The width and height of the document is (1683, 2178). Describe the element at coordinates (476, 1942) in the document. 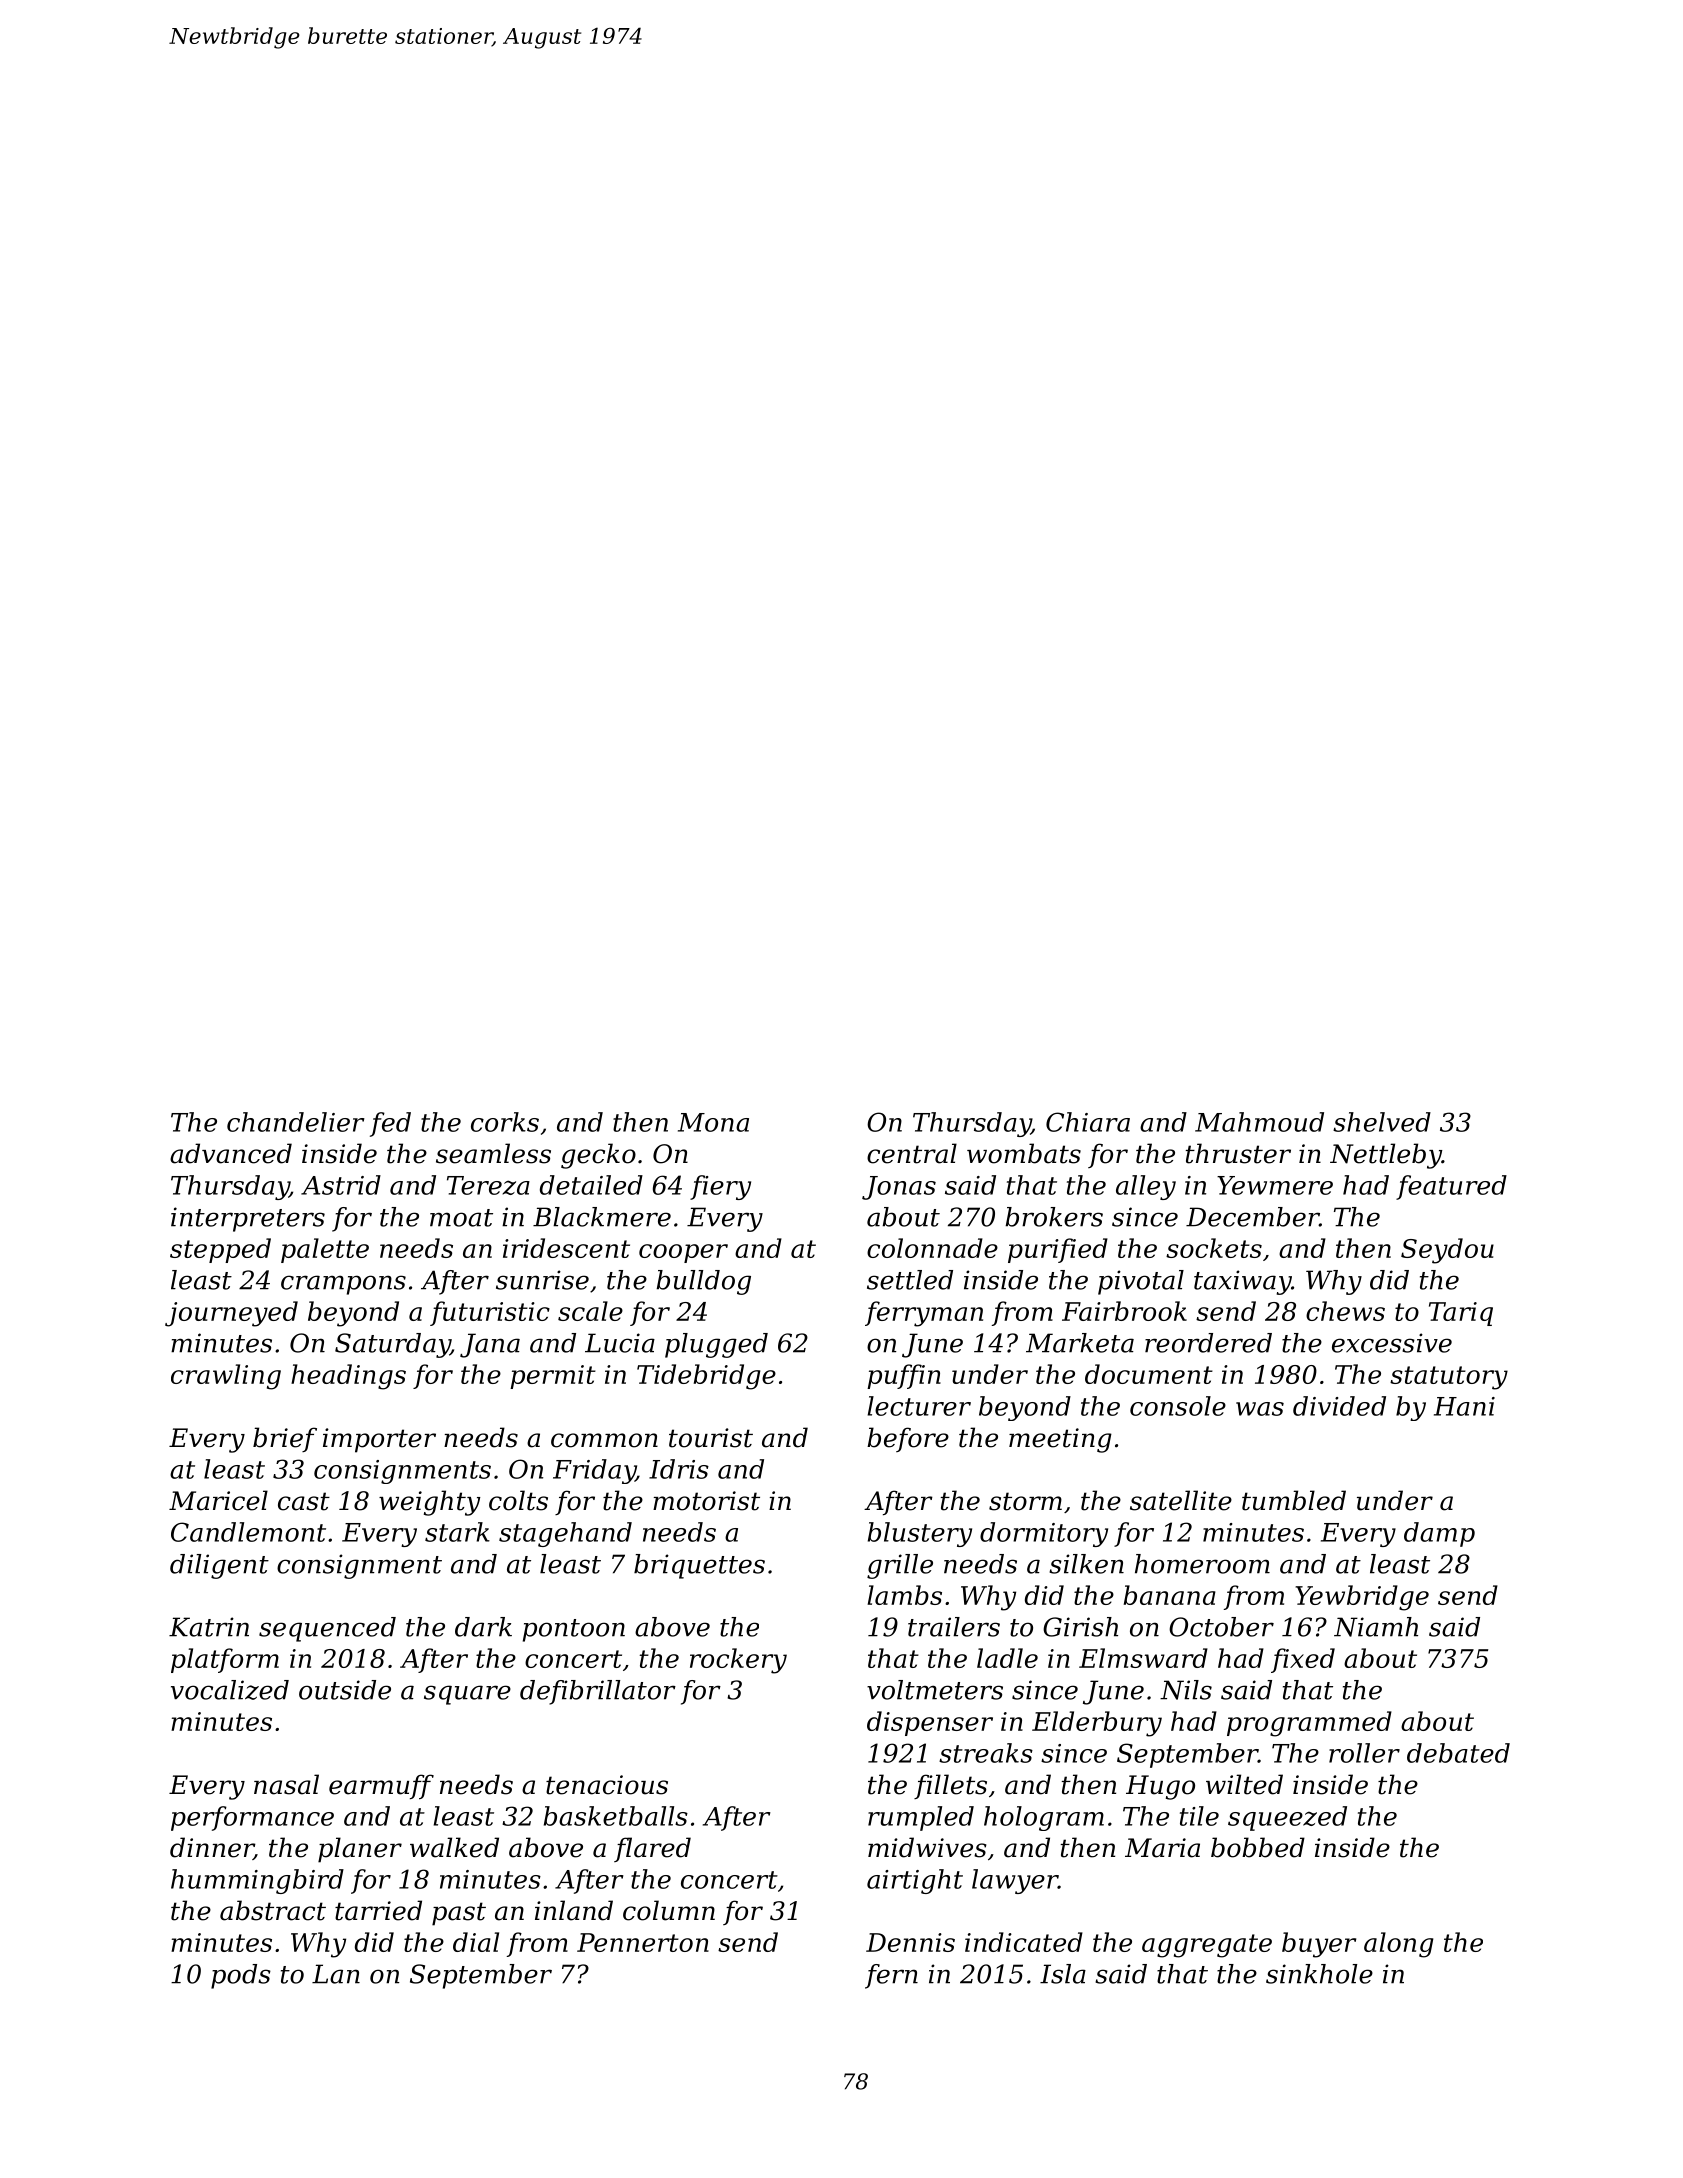

I see `dial` at that location.
